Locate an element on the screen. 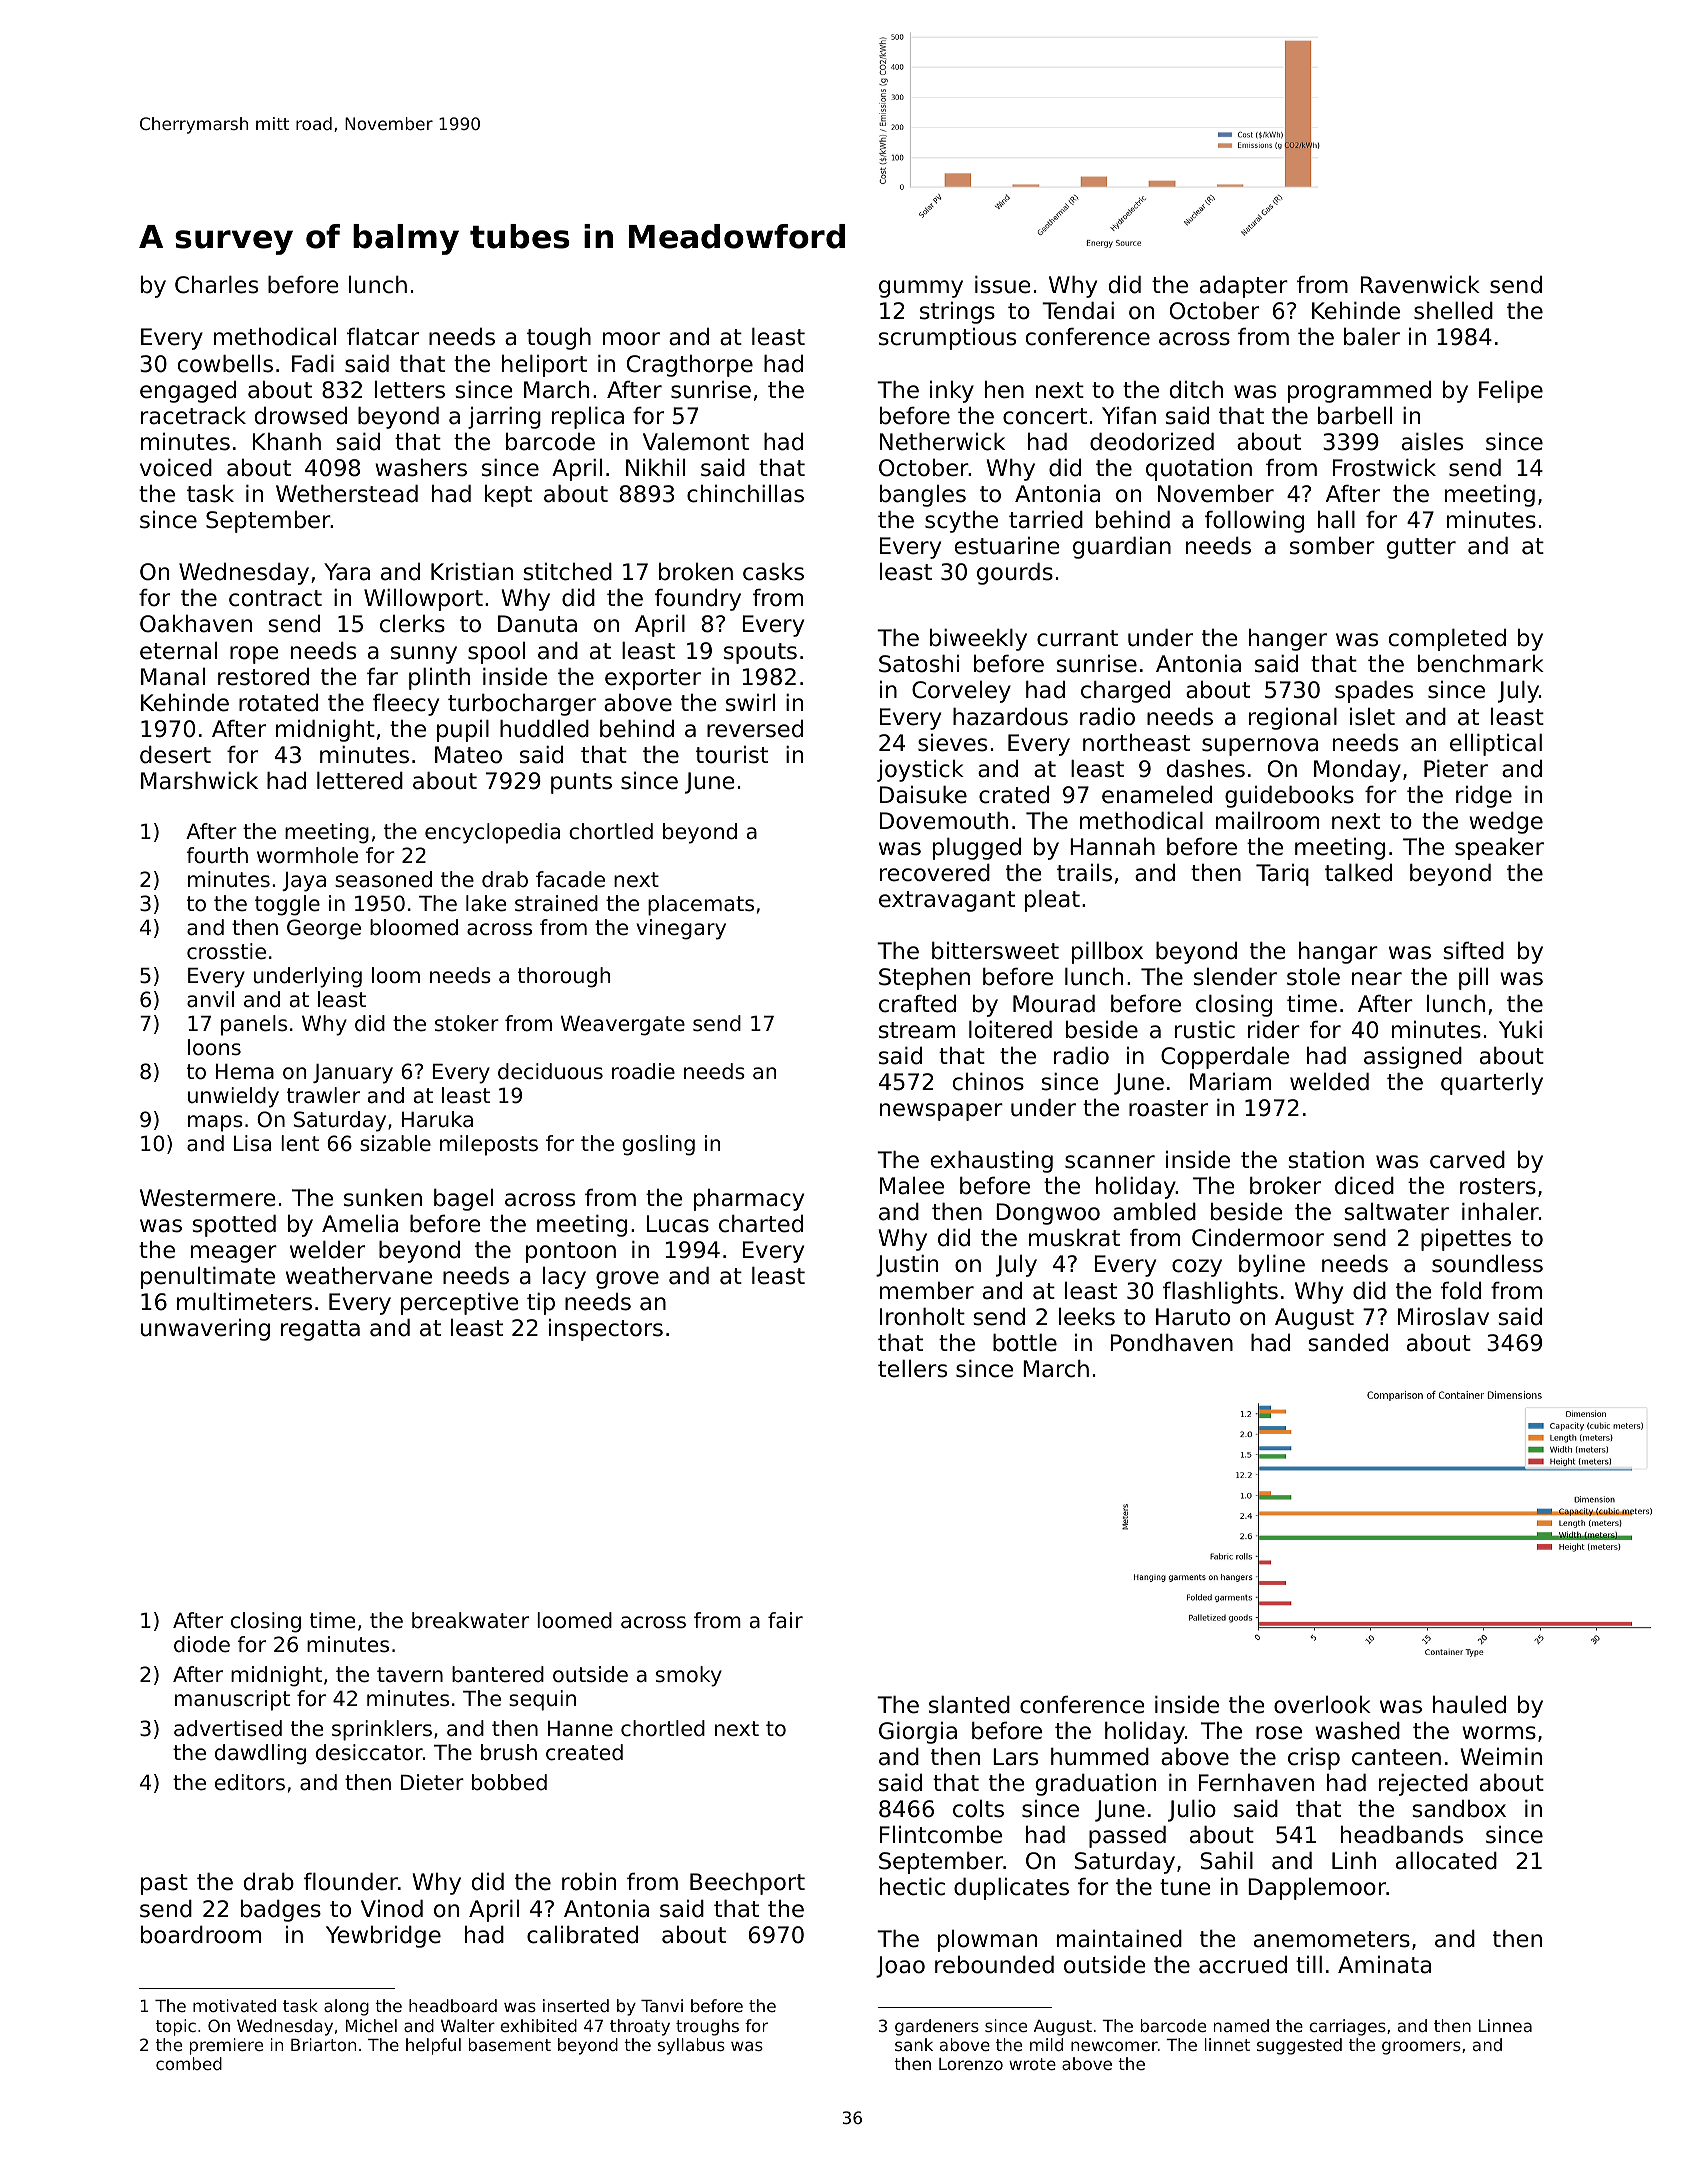 This screenshot has width=1683, height=2178. graduation is located at coordinates (1096, 1785).
